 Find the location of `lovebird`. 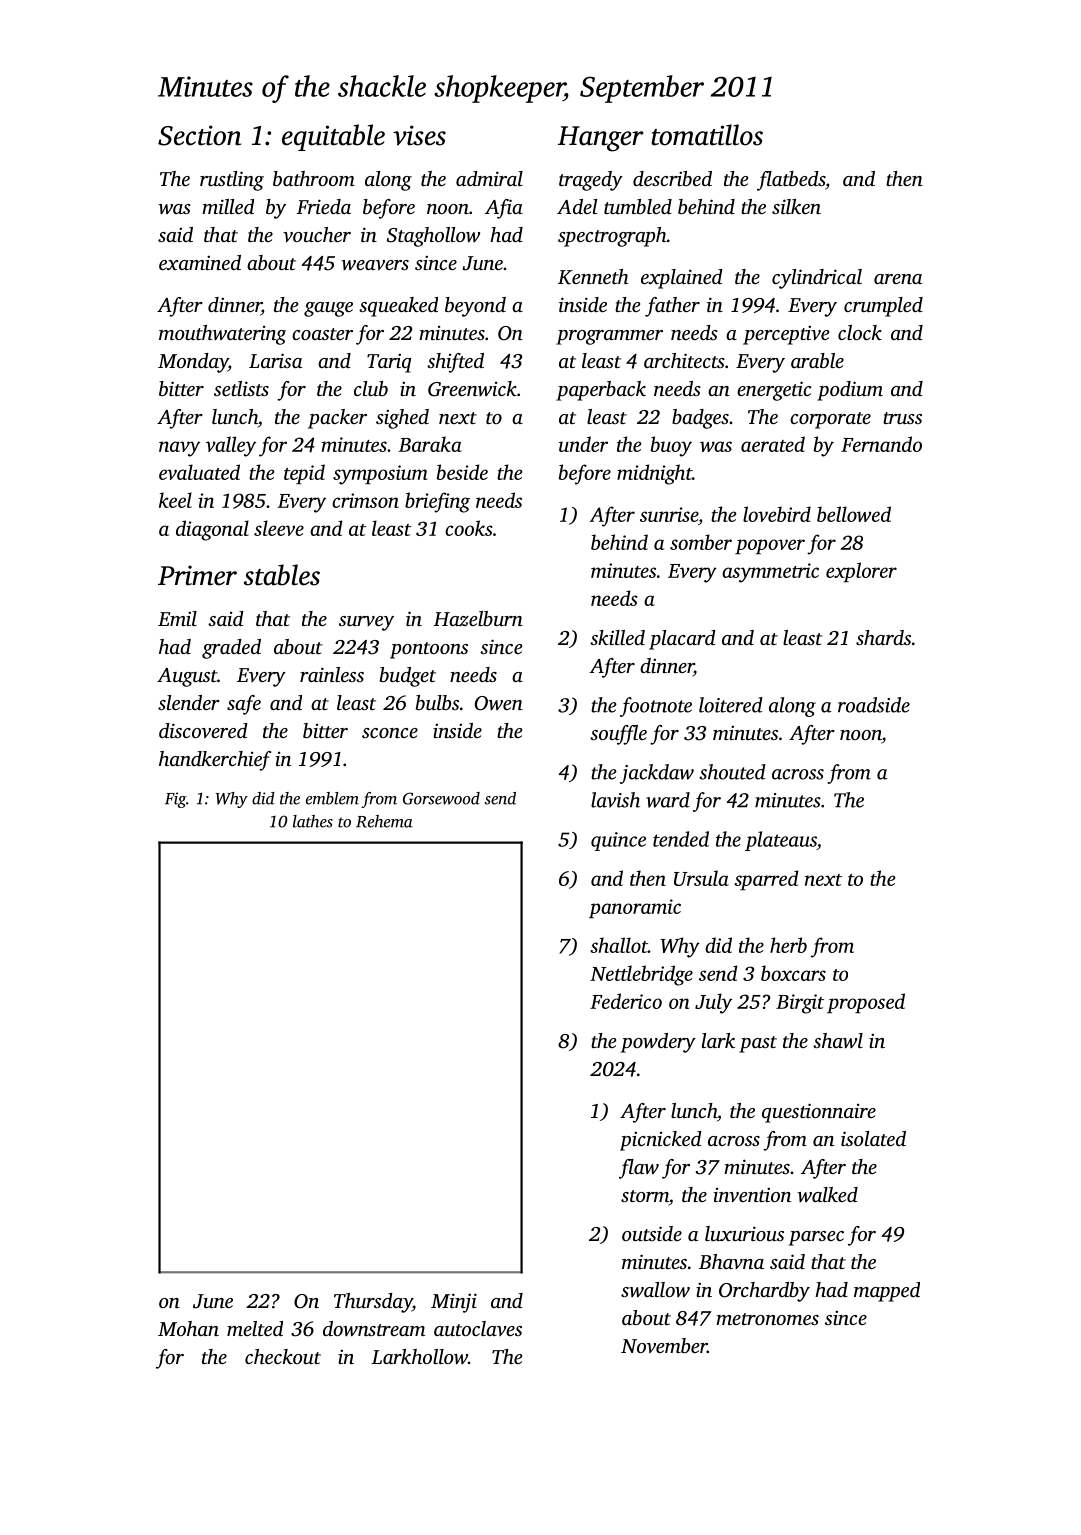

lovebird is located at coordinates (777, 514).
